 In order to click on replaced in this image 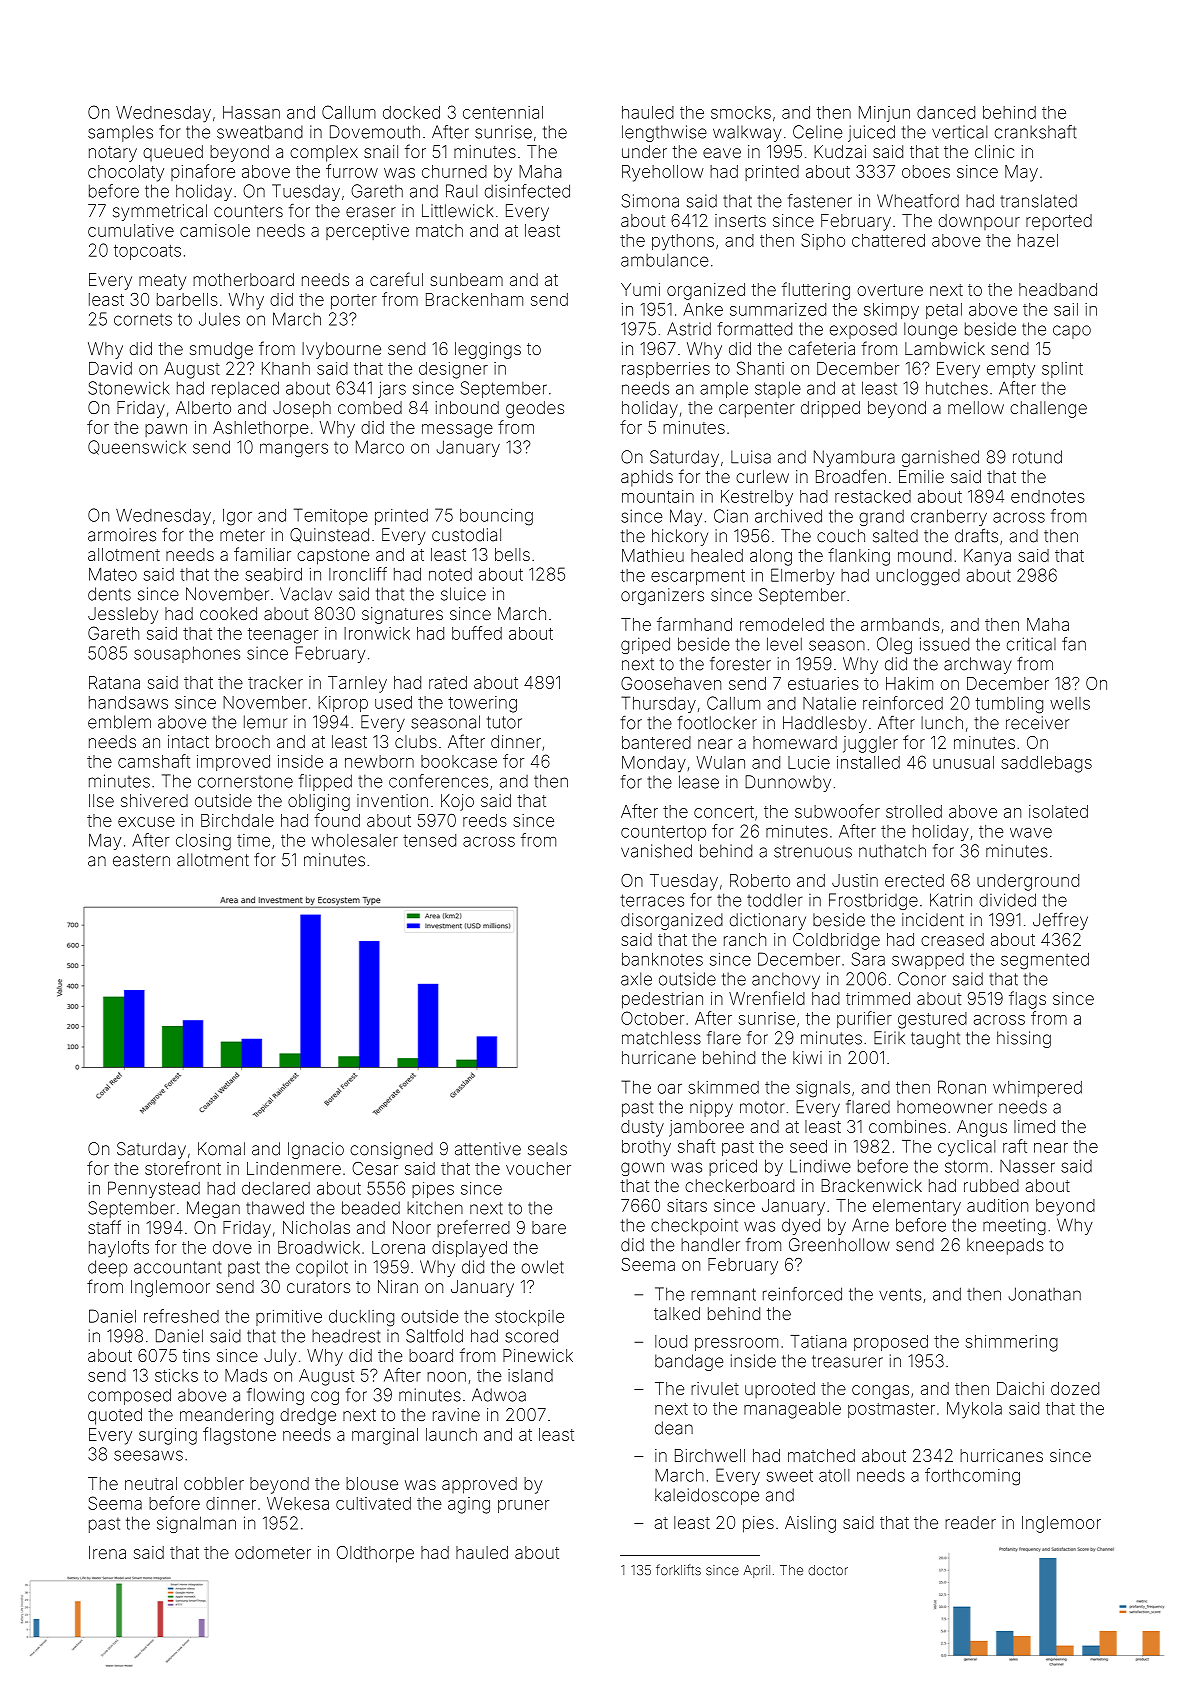, I will do `click(245, 389)`.
